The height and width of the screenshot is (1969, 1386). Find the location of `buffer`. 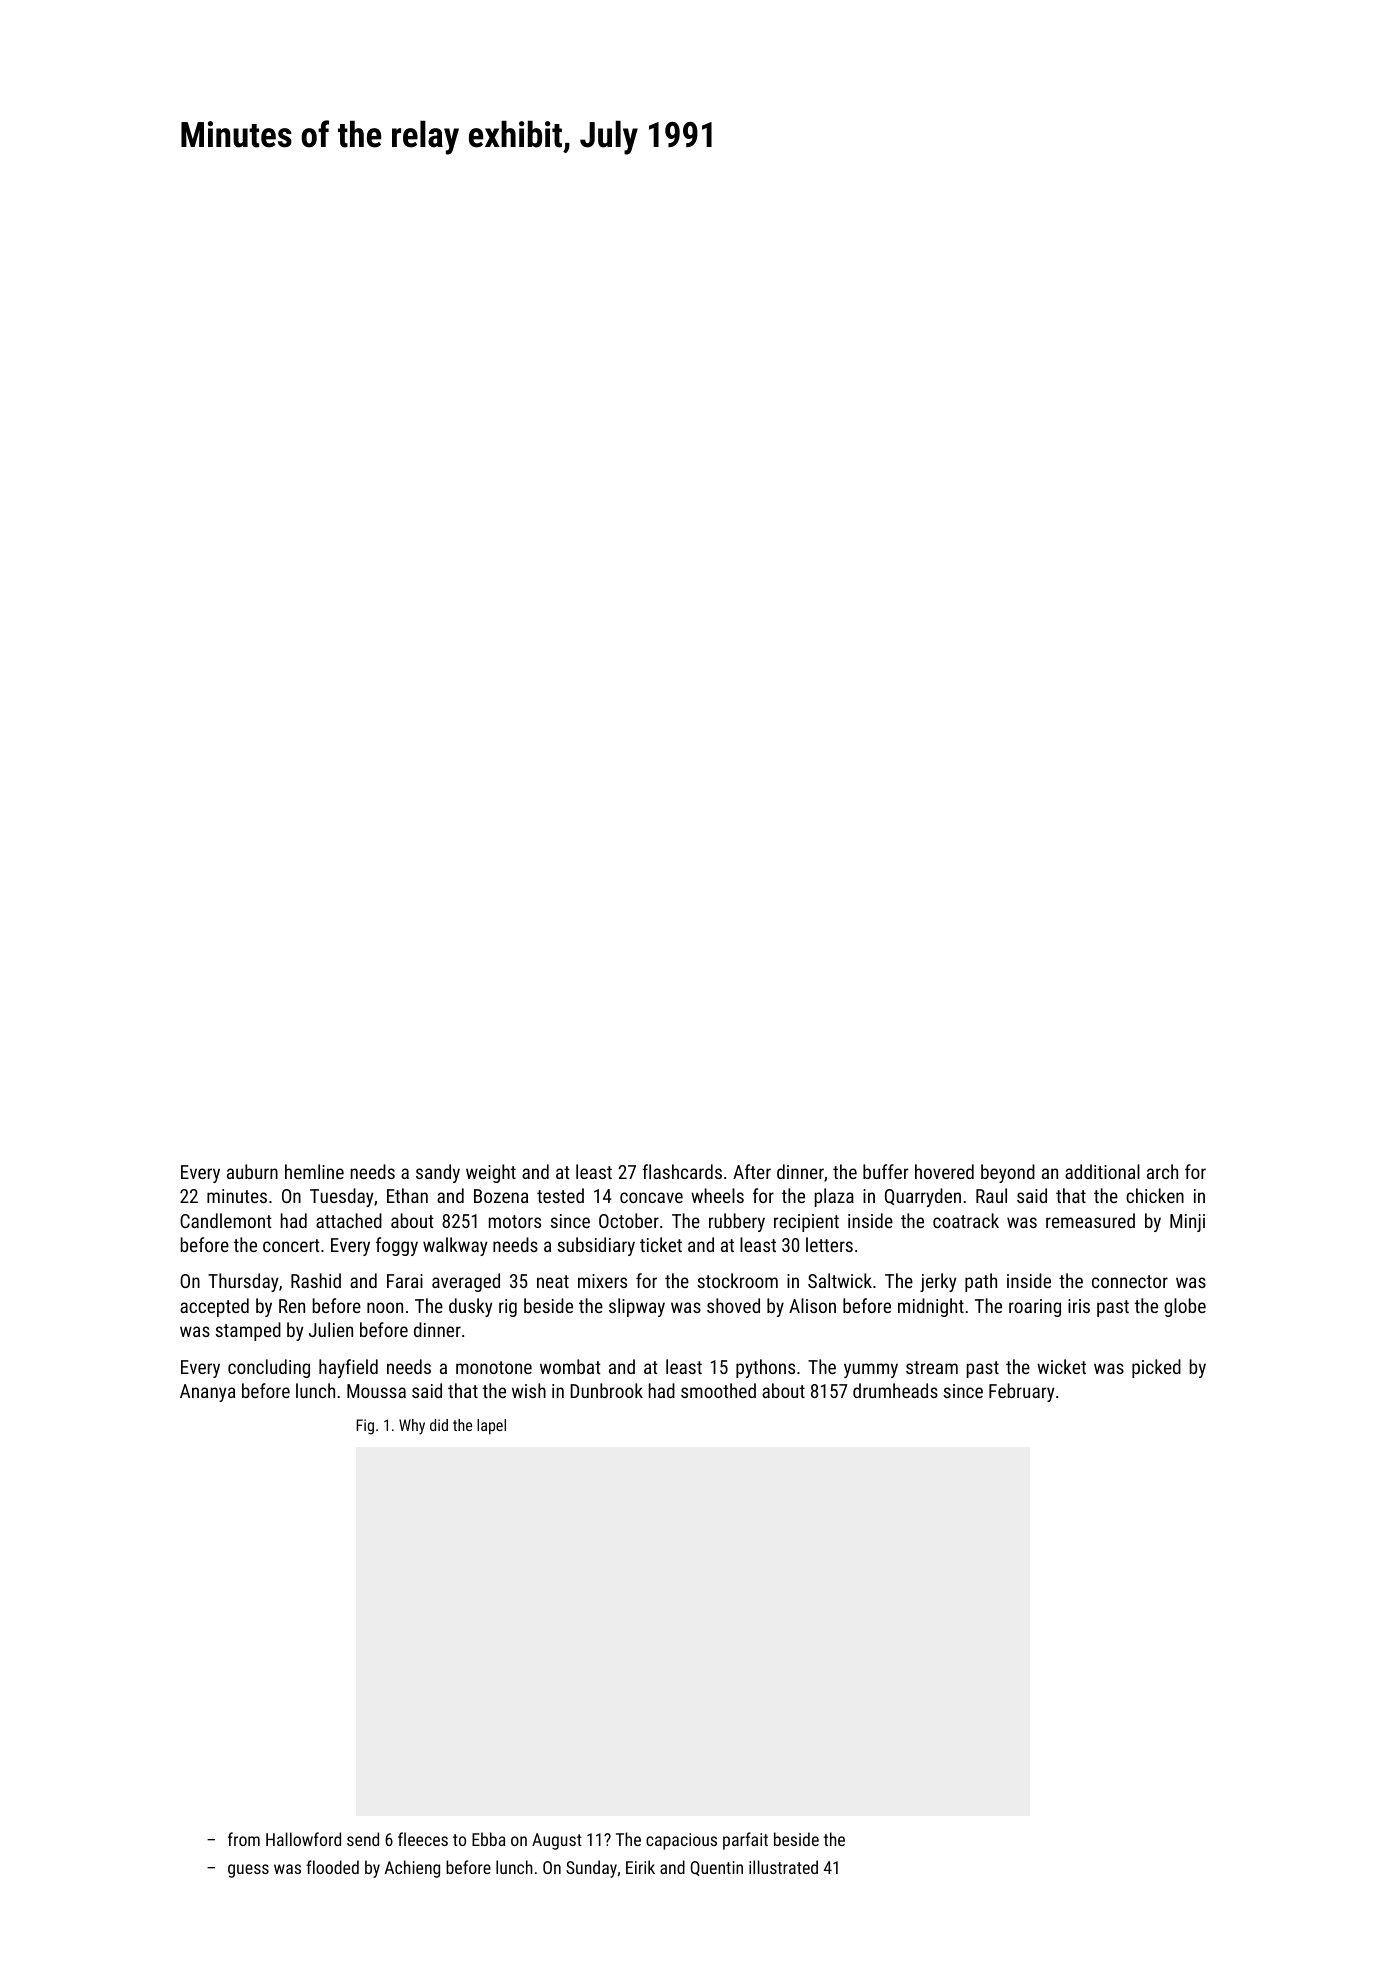

buffer is located at coordinates (886, 1171).
